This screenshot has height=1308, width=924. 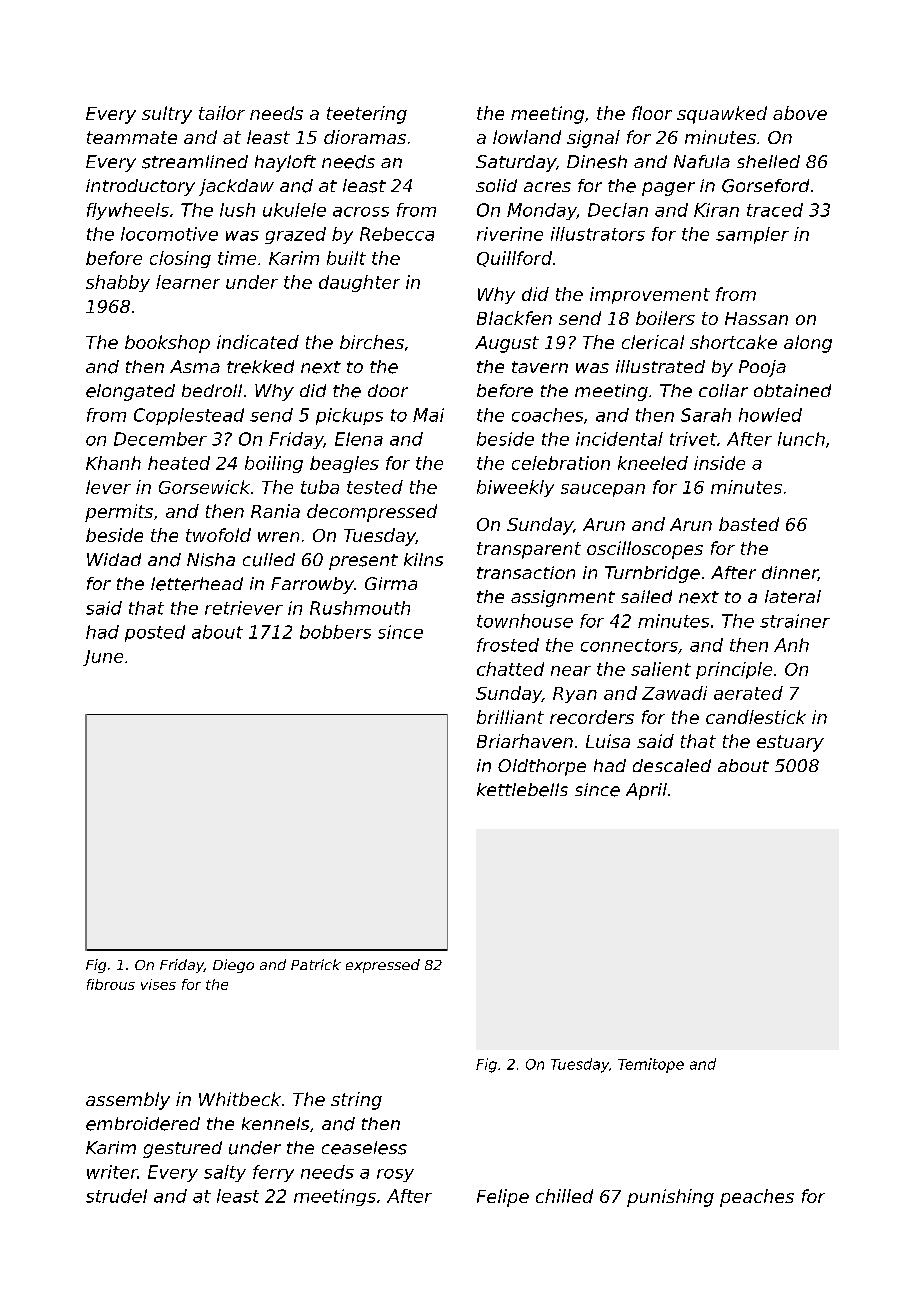 What do you see at coordinates (158, 984) in the screenshot?
I see `vises` at bounding box center [158, 984].
